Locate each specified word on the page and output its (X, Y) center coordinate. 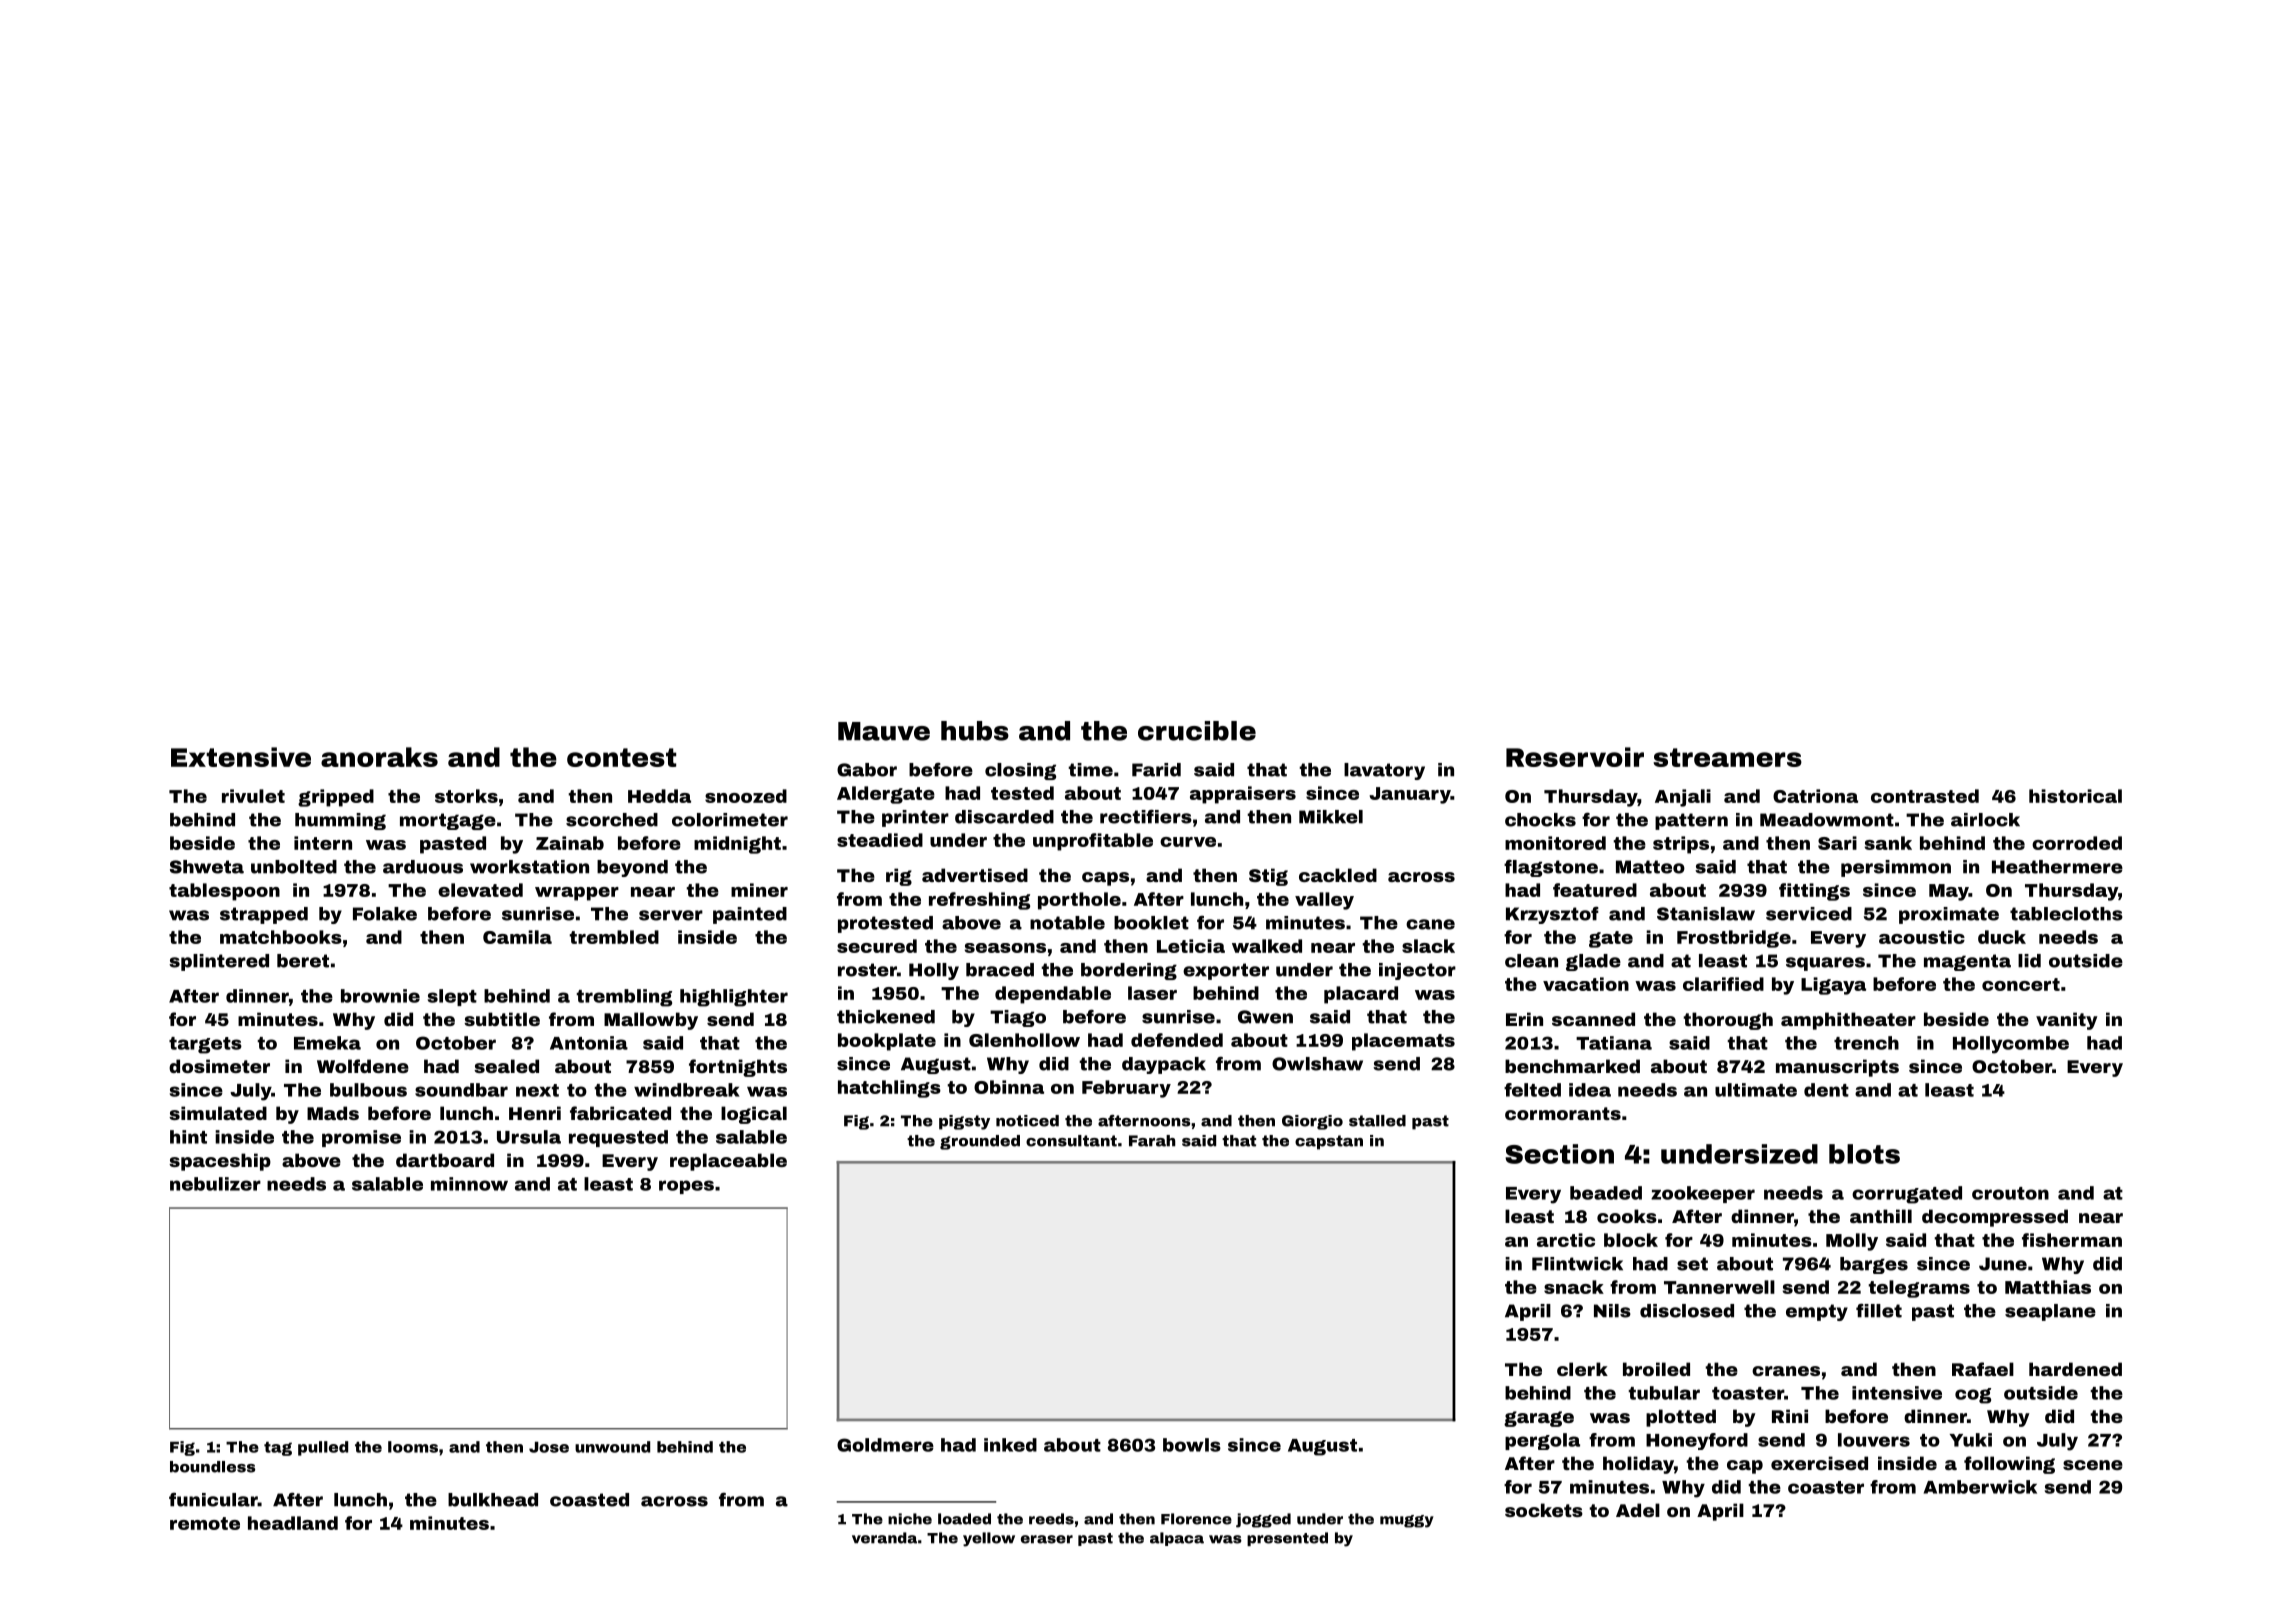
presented (1287, 1539)
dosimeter (219, 1066)
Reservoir (1575, 757)
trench (1866, 1043)
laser (1152, 993)
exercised (1819, 1463)
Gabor (867, 770)
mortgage (448, 821)
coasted (589, 1500)
